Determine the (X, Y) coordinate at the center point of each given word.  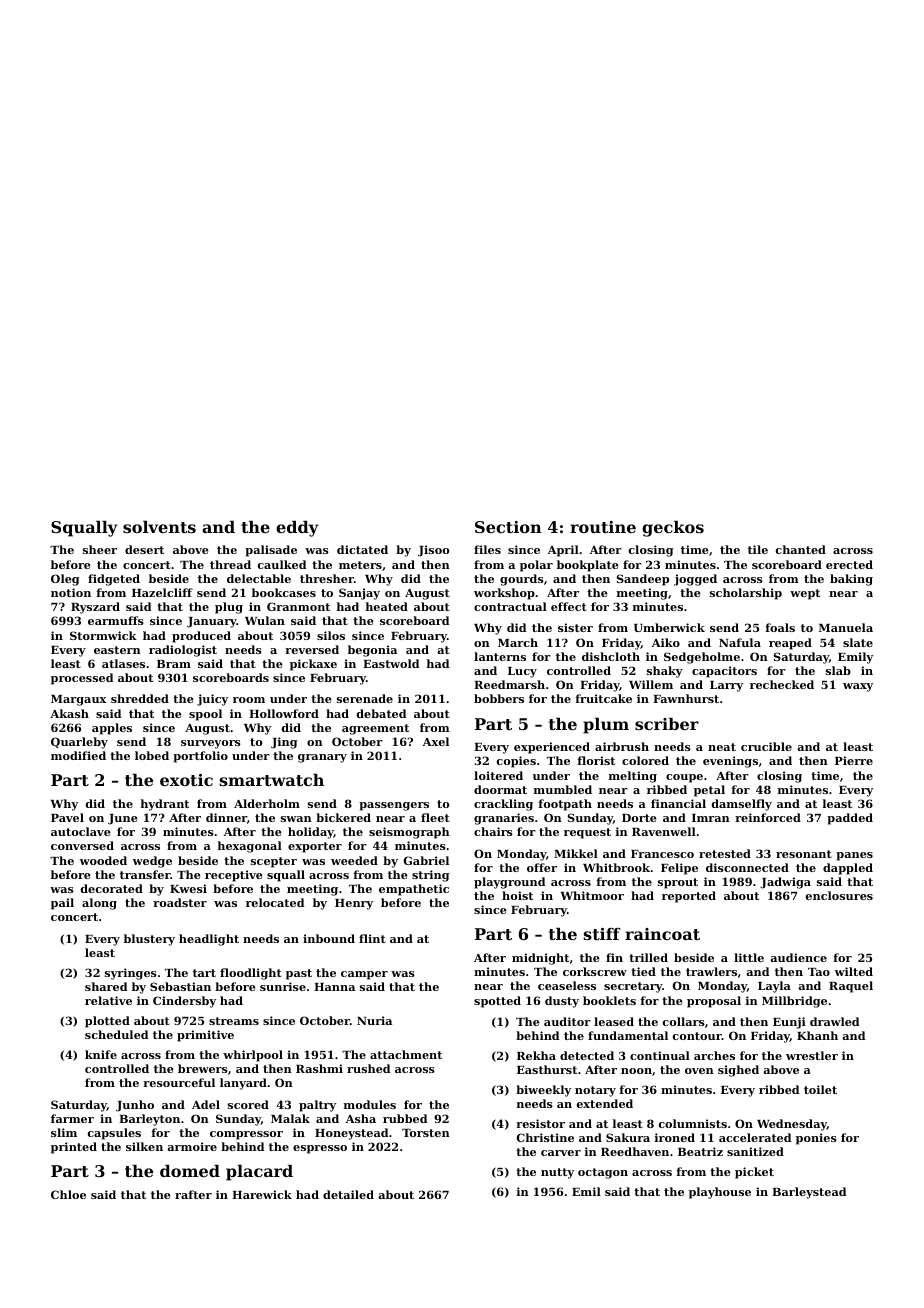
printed (74, 1148)
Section (508, 527)
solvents (159, 527)
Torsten (426, 1133)
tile (758, 549)
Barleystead (809, 1193)
